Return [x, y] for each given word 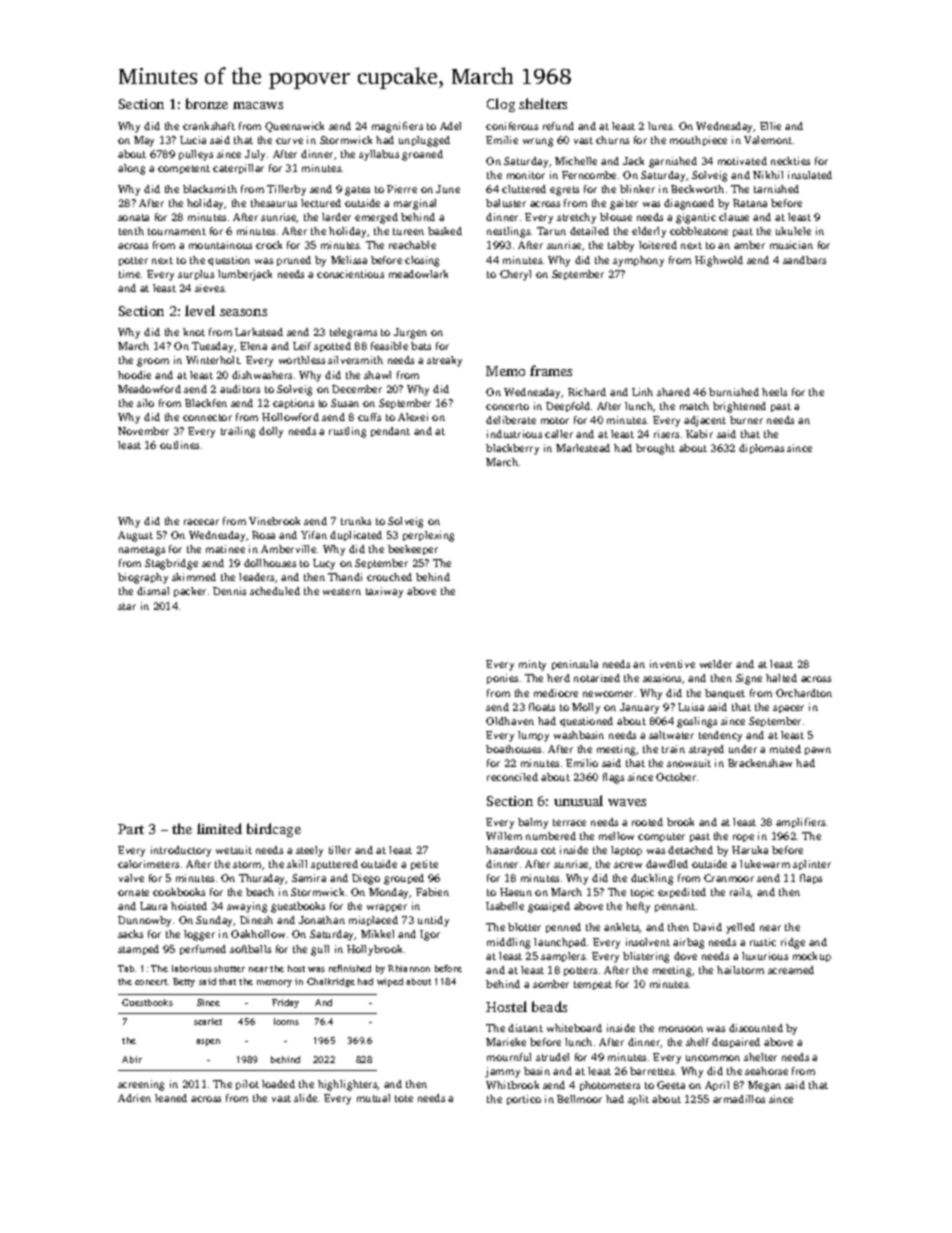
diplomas [761, 449]
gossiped [549, 907]
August [135, 536]
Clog [501, 105]
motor [555, 420]
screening [141, 1085]
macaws [258, 105]
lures [660, 126]
